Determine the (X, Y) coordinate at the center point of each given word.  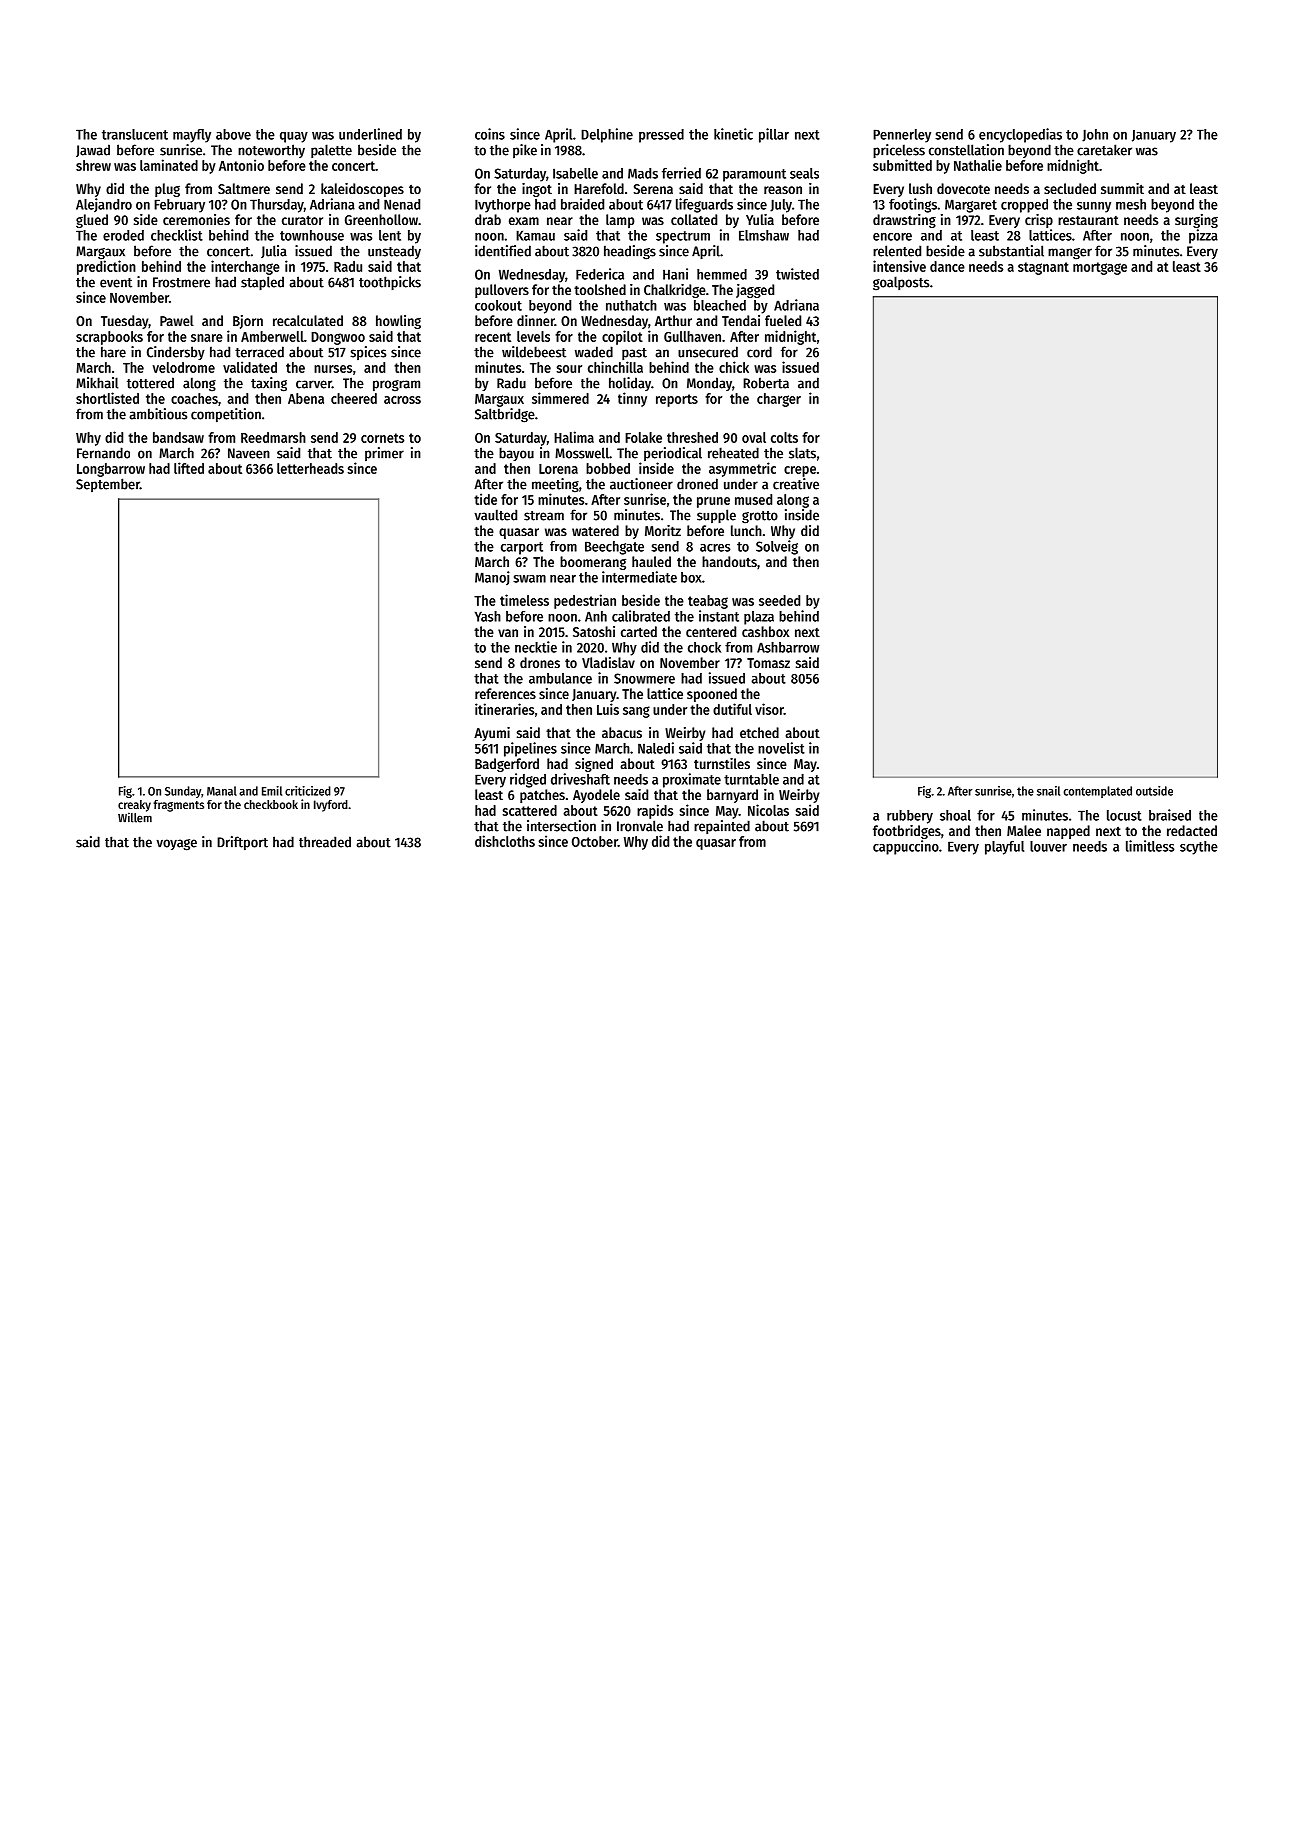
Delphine (607, 135)
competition (226, 415)
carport (522, 548)
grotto (760, 517)
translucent (135, 134)
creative (796, 484)
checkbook (271, 804)
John (1095, 135)
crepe (800, 471)
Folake (643, 437)
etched (759, 732)
